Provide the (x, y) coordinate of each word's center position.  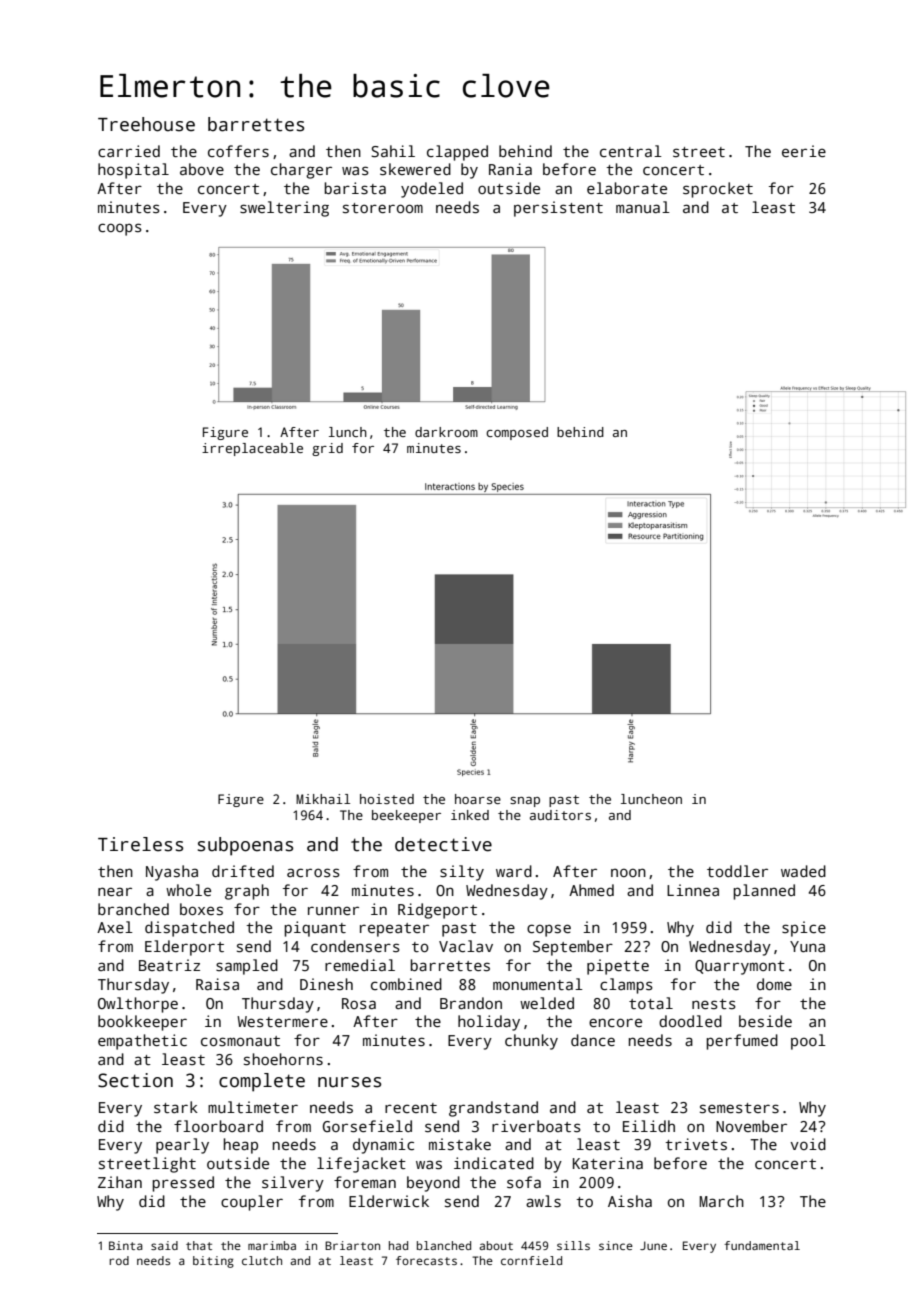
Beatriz (169, 965)
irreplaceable (252, 449)
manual (643, 207)
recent (411, 1108)
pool (808, 1042)
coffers (238, 151)
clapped (457, 153)
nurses (349, 1082)
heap (241, 1146)
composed (517, 433)
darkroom (446, 432)
